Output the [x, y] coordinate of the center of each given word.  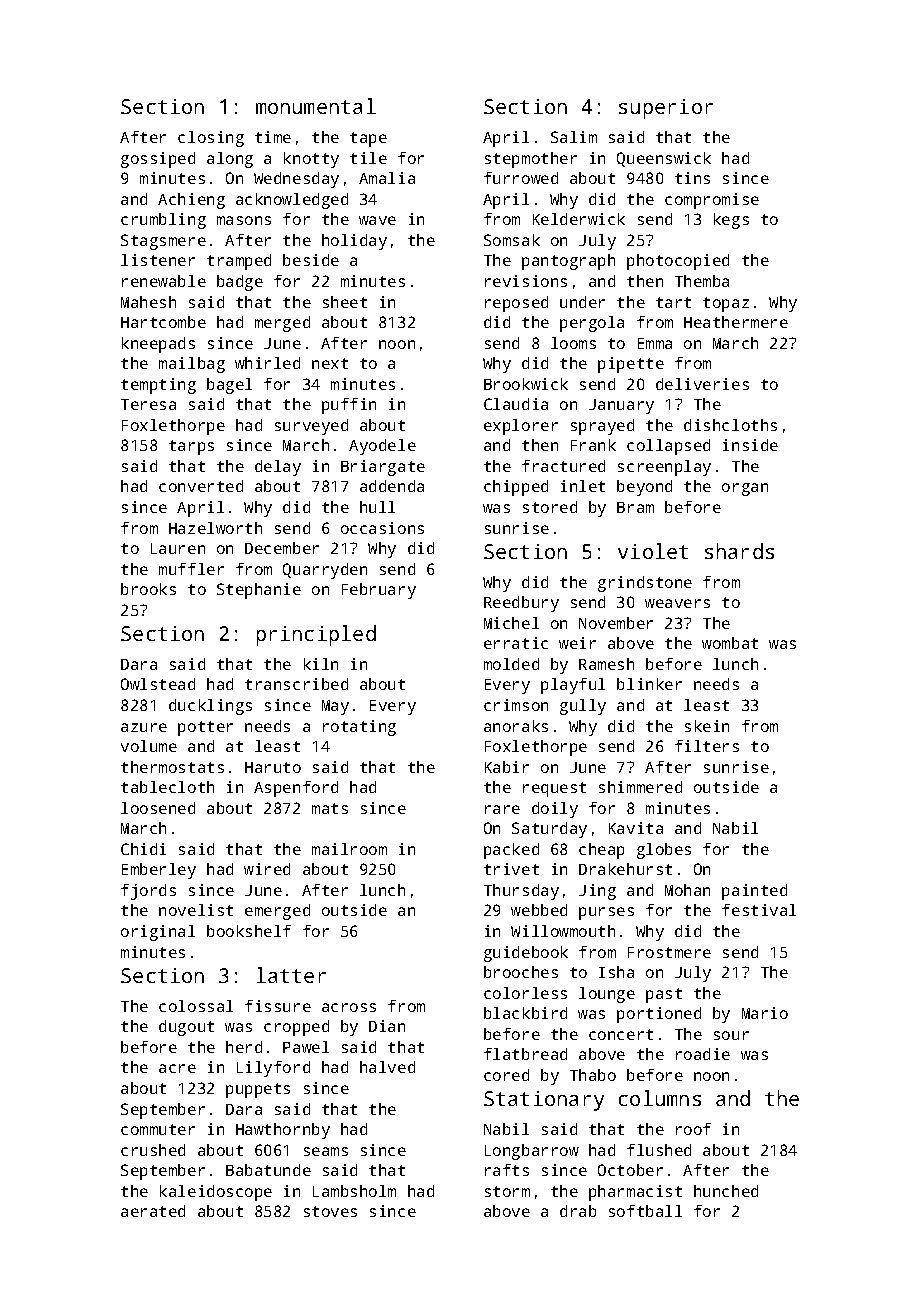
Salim [574, 137]
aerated [153, 1211]
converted [201, 486]
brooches [521, 972]
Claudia [516, 404]
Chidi [143, 849]
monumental [316, 106]
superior [666, 109]
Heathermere [736, 322]
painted [754, 892]
